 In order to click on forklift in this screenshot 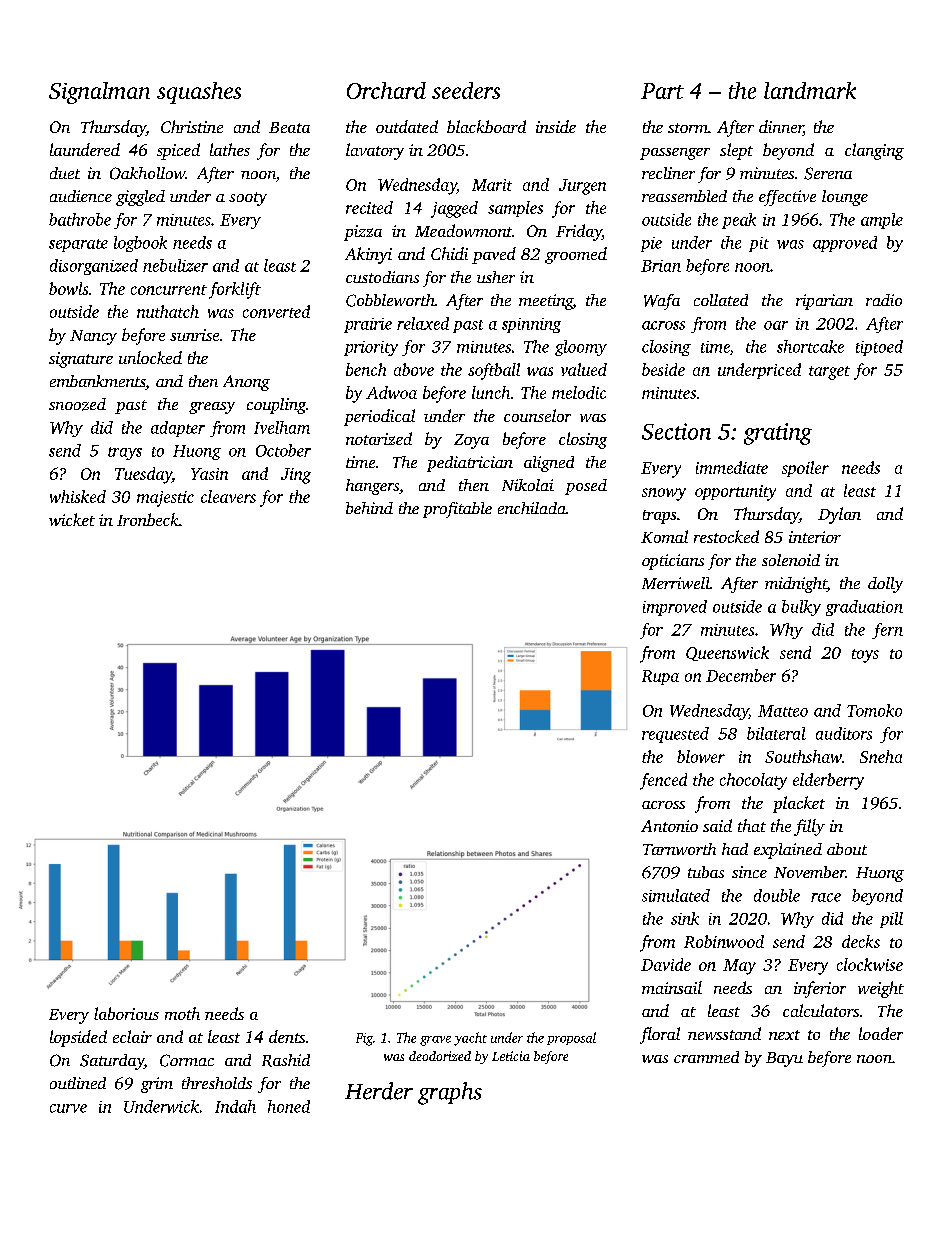, I will do `click(235, 290)`.
